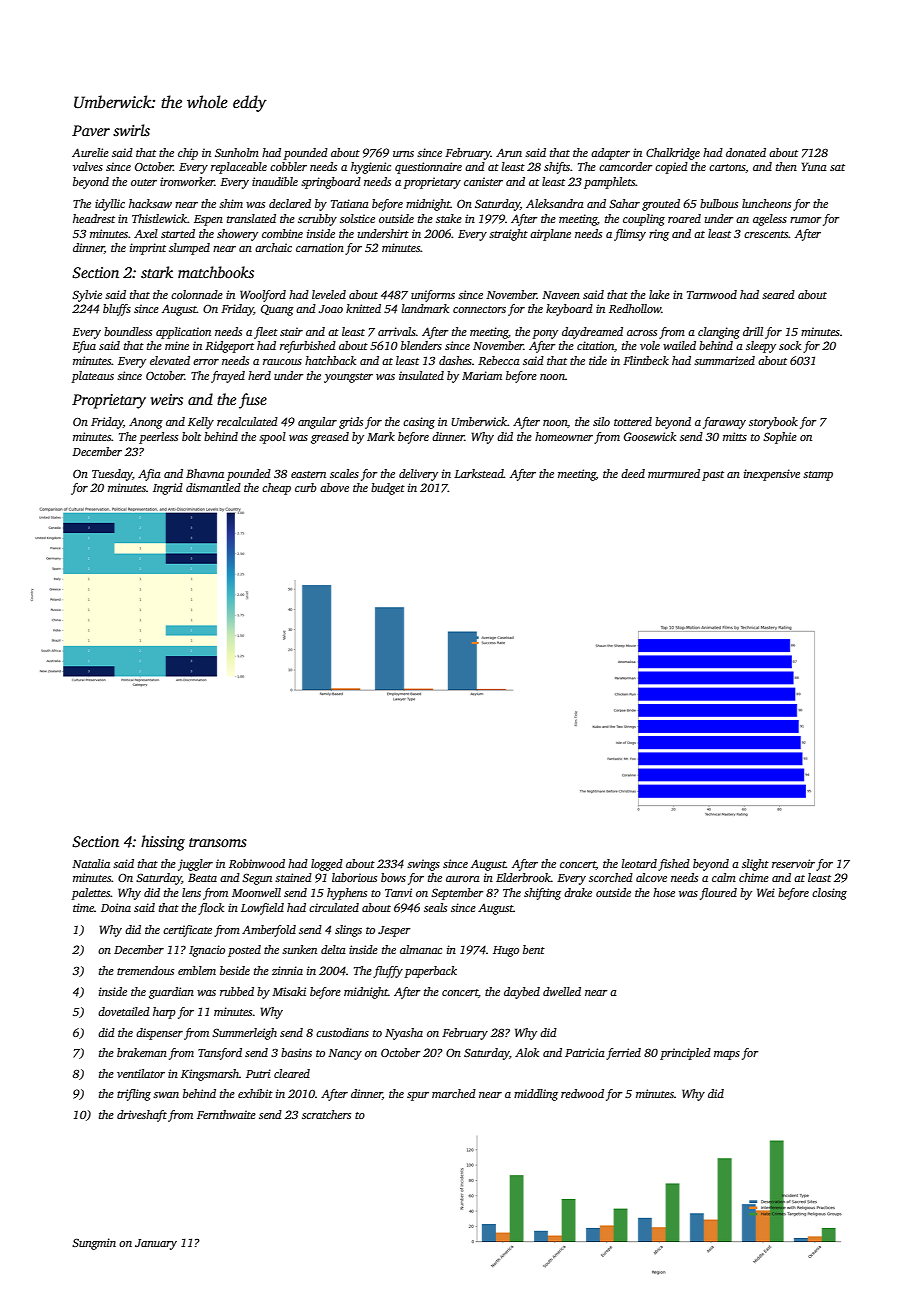 Image resolution: width=924 pixels, height=1308 pixels. What do you see at coordinates (273, 247) in the screenshot?
I see `archaic` at bounding box center [273, 247].
